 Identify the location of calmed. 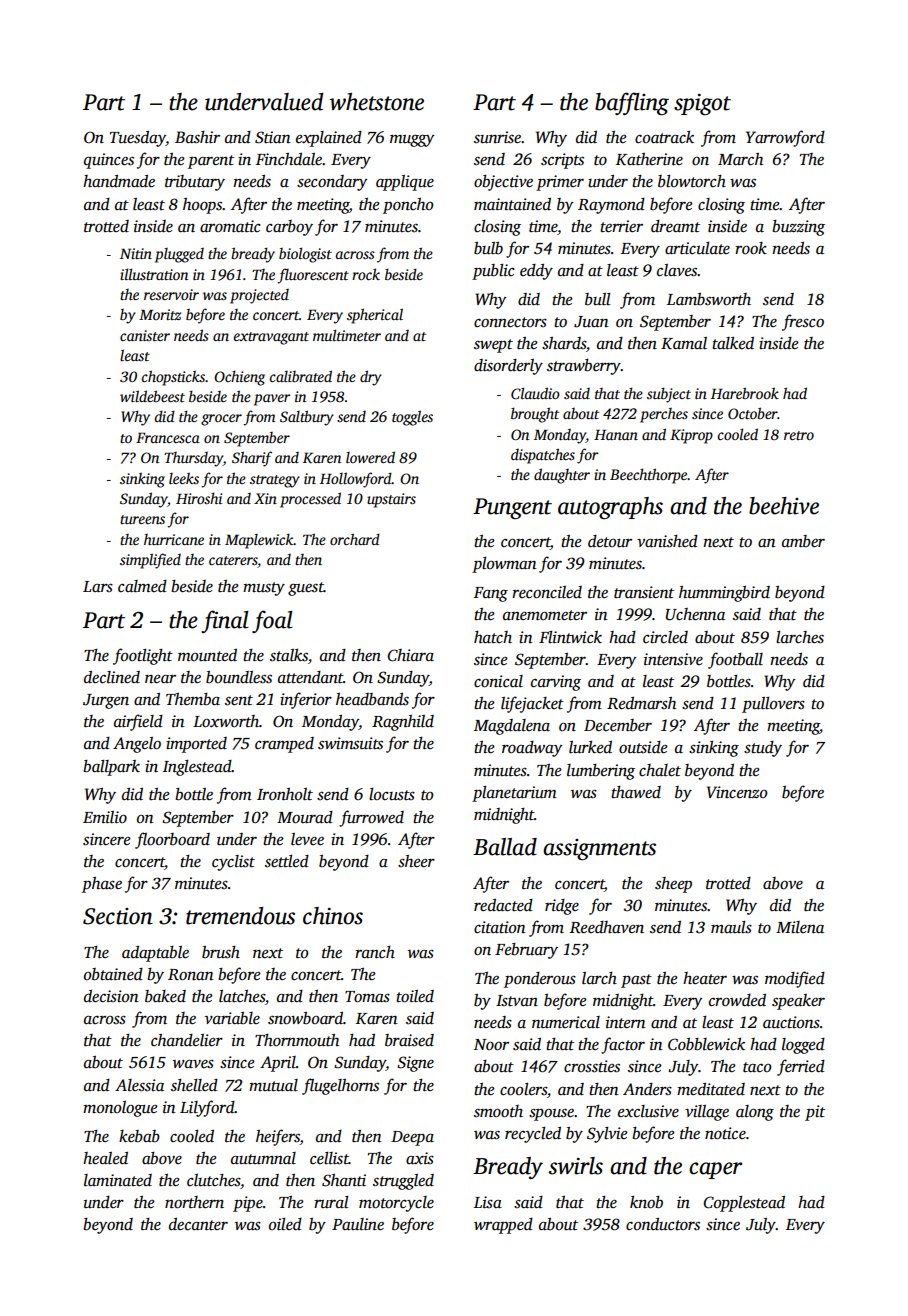
(142, 586).
